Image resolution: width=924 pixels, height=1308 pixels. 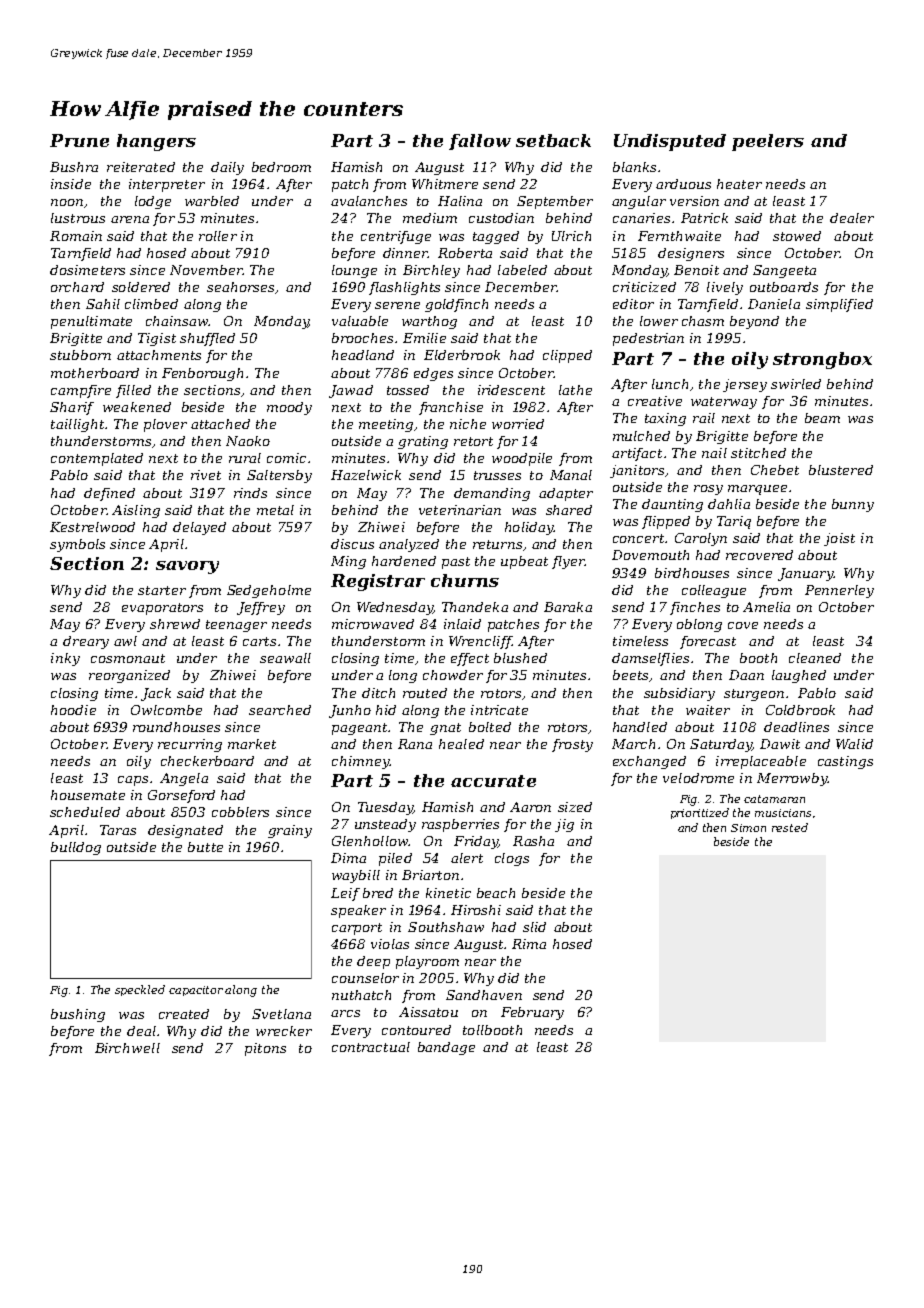 What do you see at coordinates (365, 978) in the screenshot?
I see `counselor` at bounding box center [365, 978].
